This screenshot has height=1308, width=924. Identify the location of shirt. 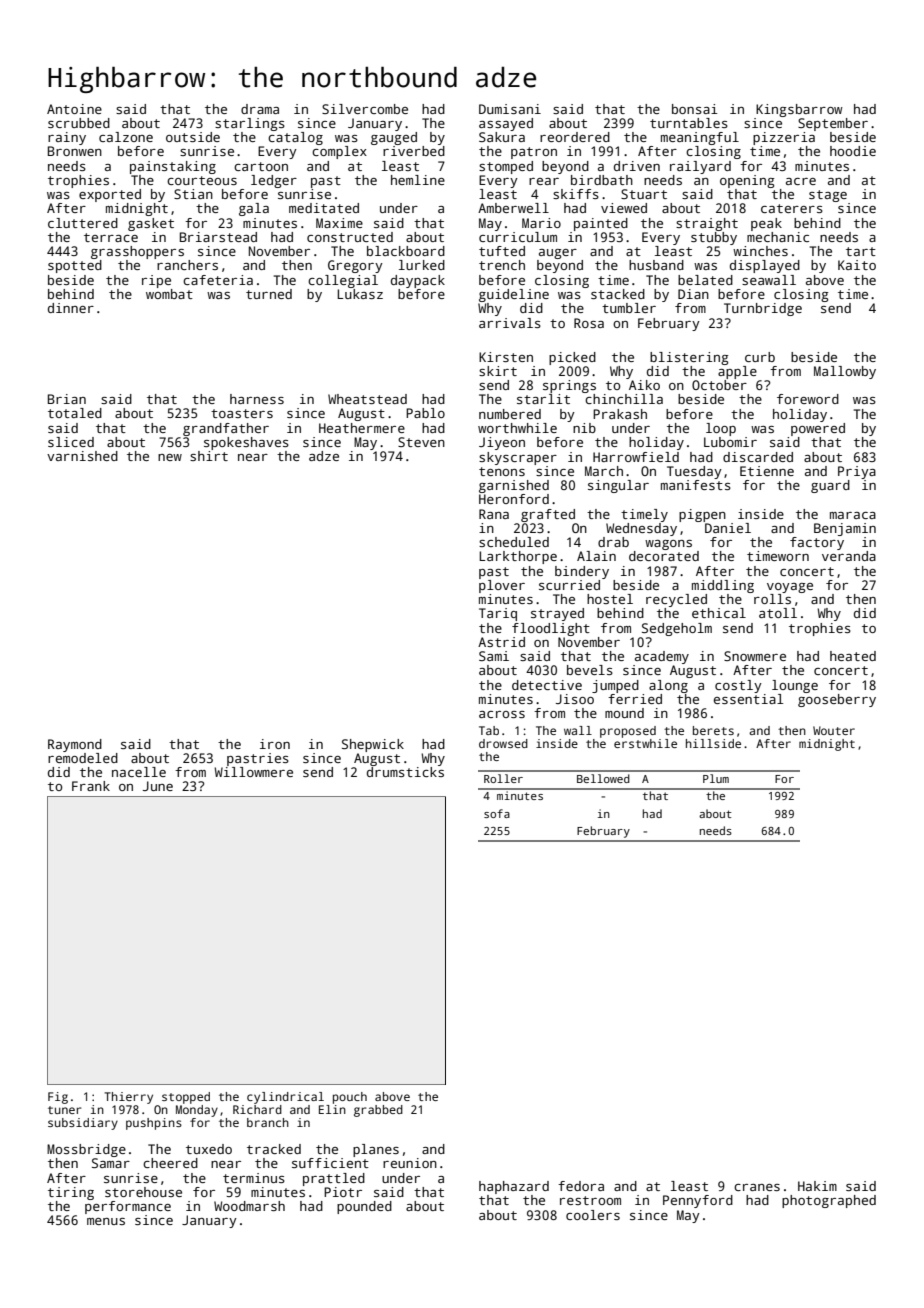
(209, 456).
